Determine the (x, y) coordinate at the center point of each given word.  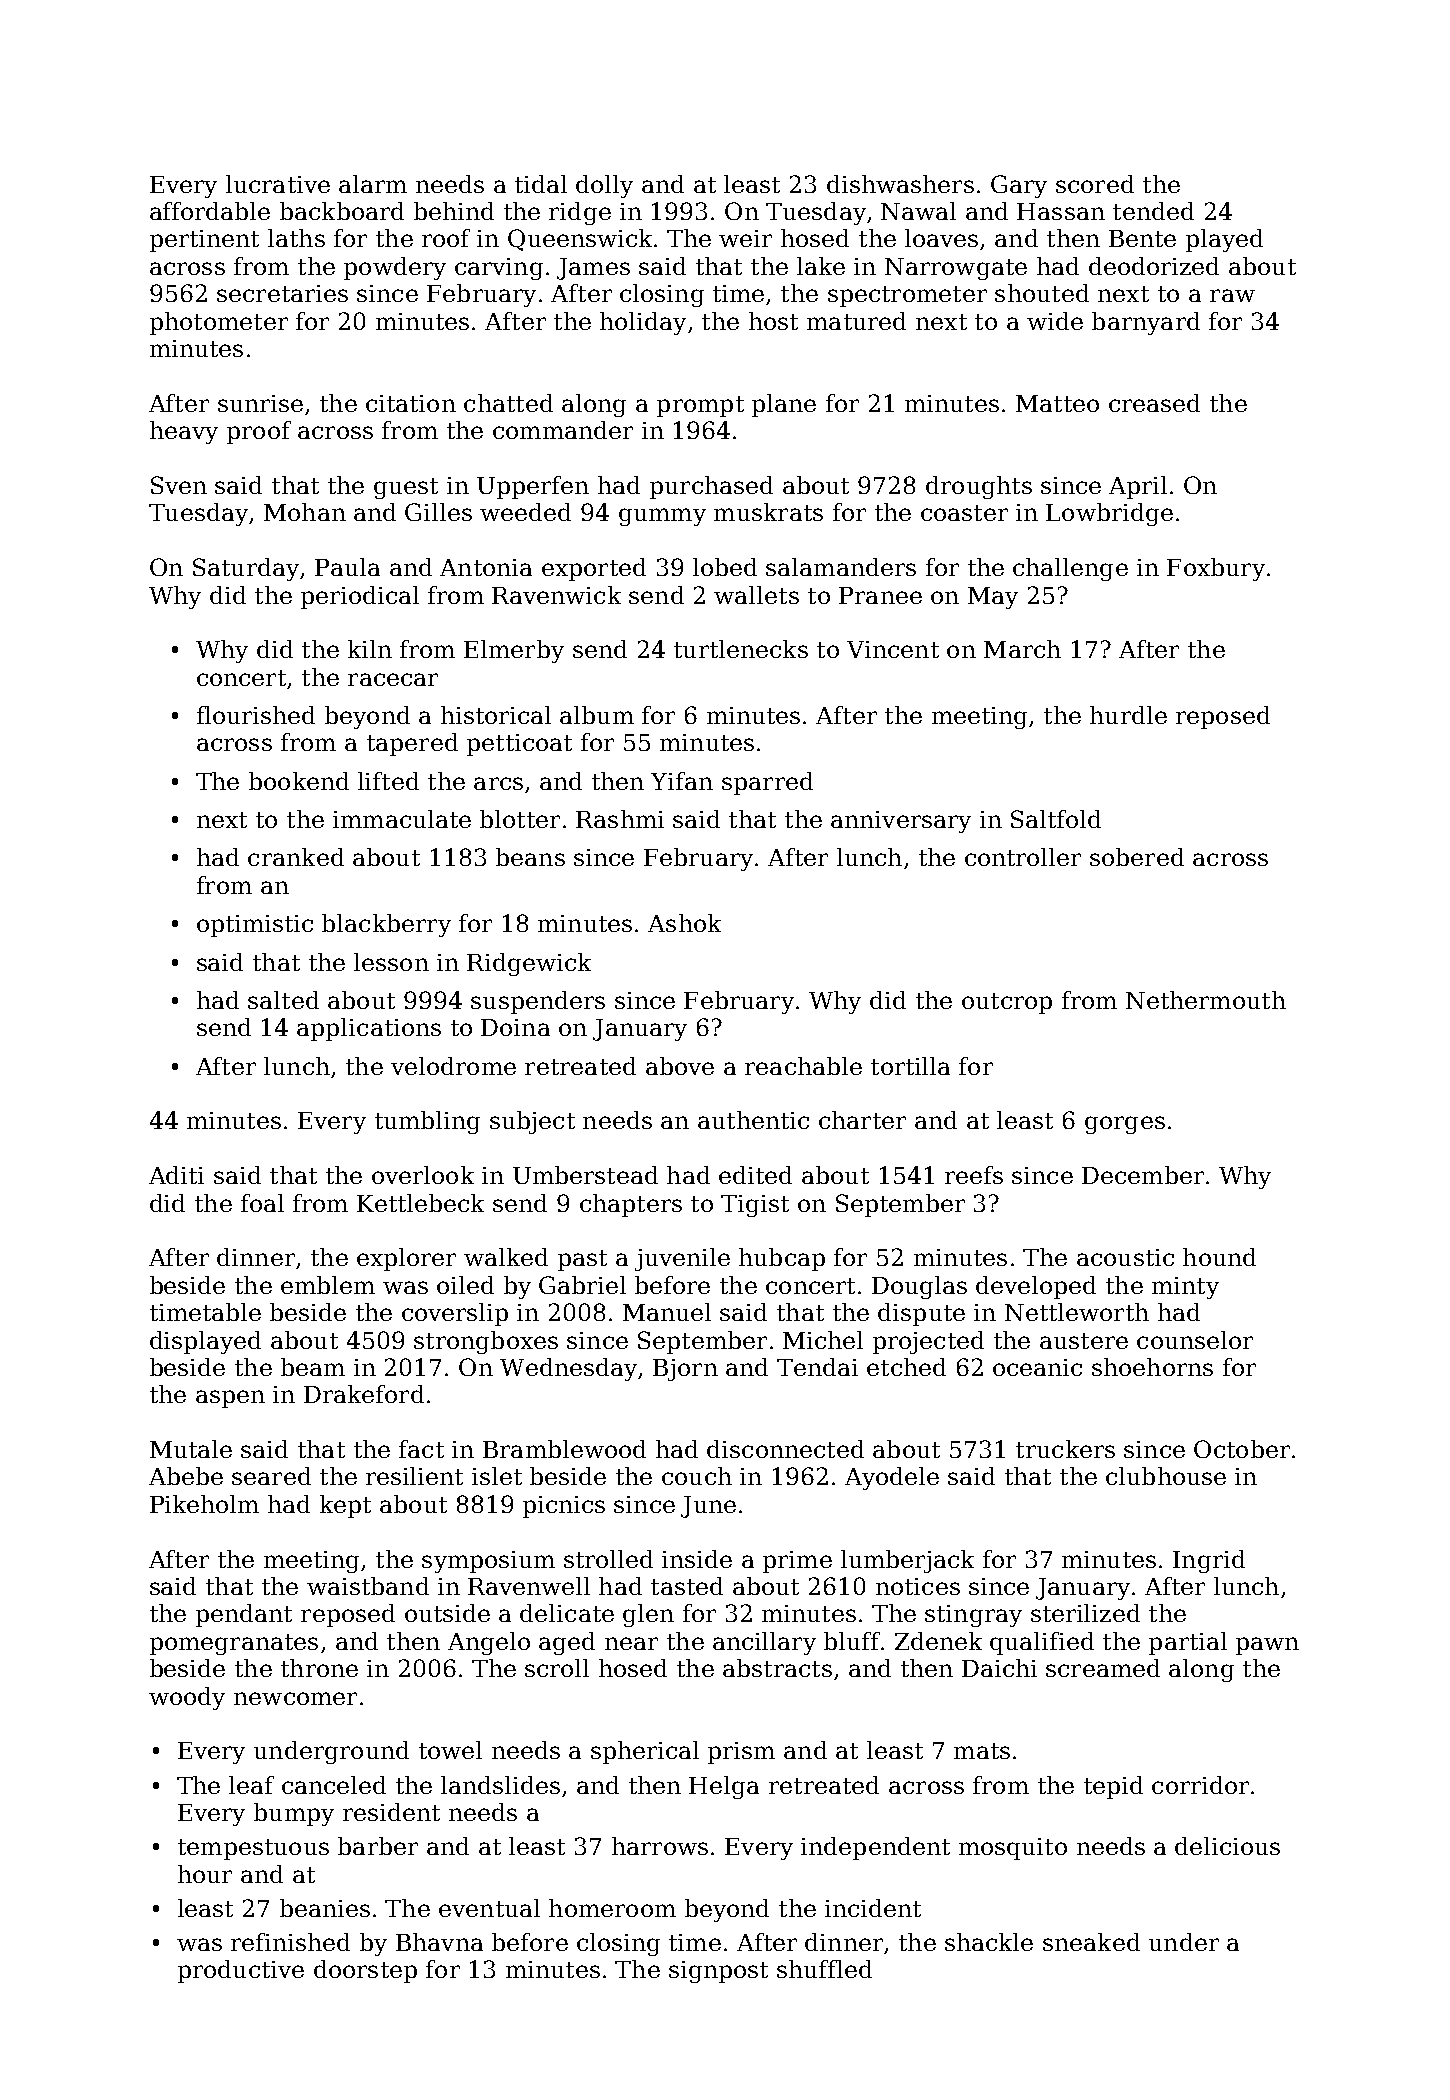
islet (497, 1476)
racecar (393, 679)
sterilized (1085, 1613)
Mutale (191, 1449)
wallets (756, 595)
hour (205, 1874)
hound (1219, 1257)
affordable (210, 211)
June (708, 1507)
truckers (1065, 1449)
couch (697, 1476)
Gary (1019, 186)
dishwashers (900, 184)
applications (369, 1029)
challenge (1070, 569)
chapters (631, 1205)
